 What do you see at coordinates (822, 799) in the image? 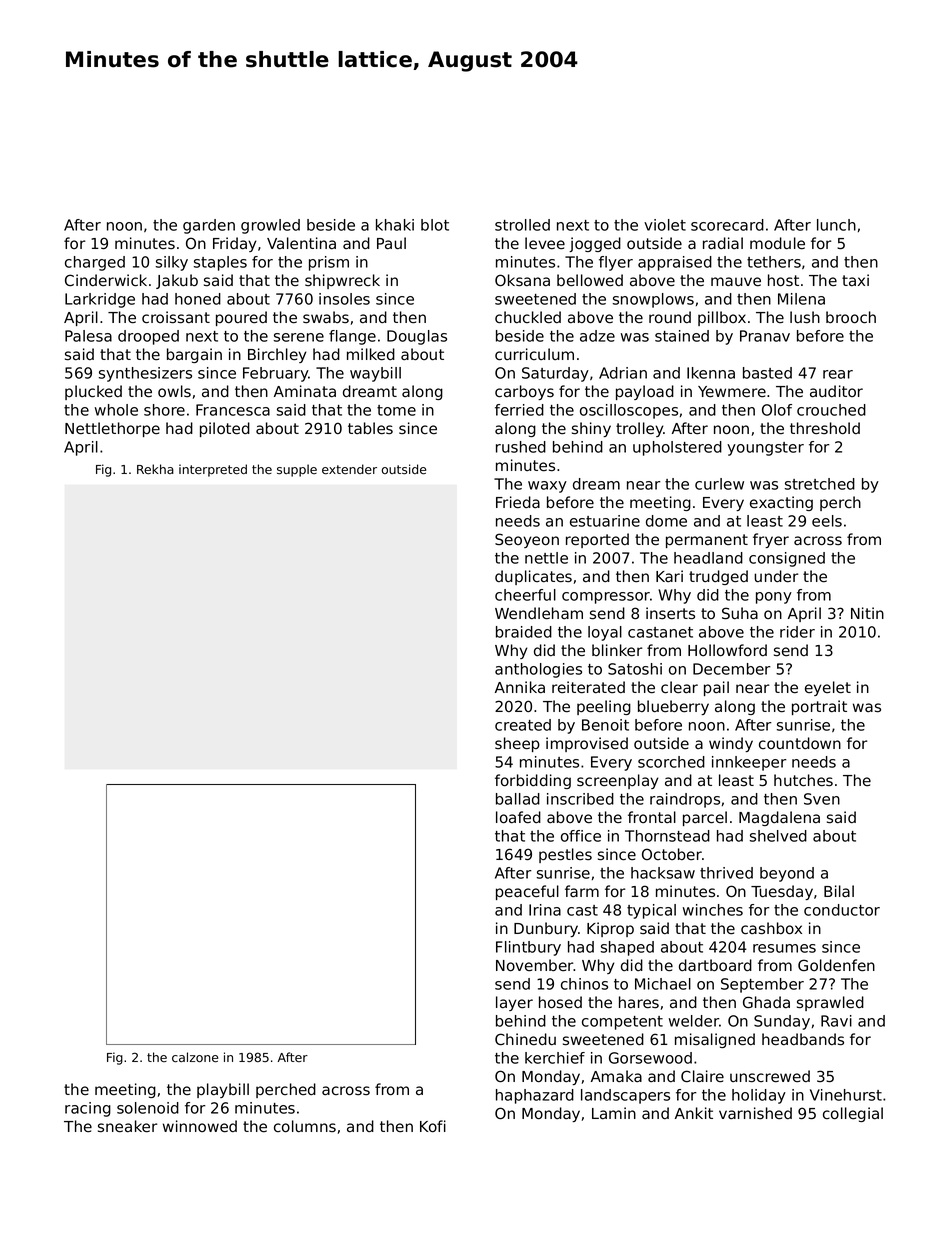
I see `Sven` at bounding box center [822, 799].
